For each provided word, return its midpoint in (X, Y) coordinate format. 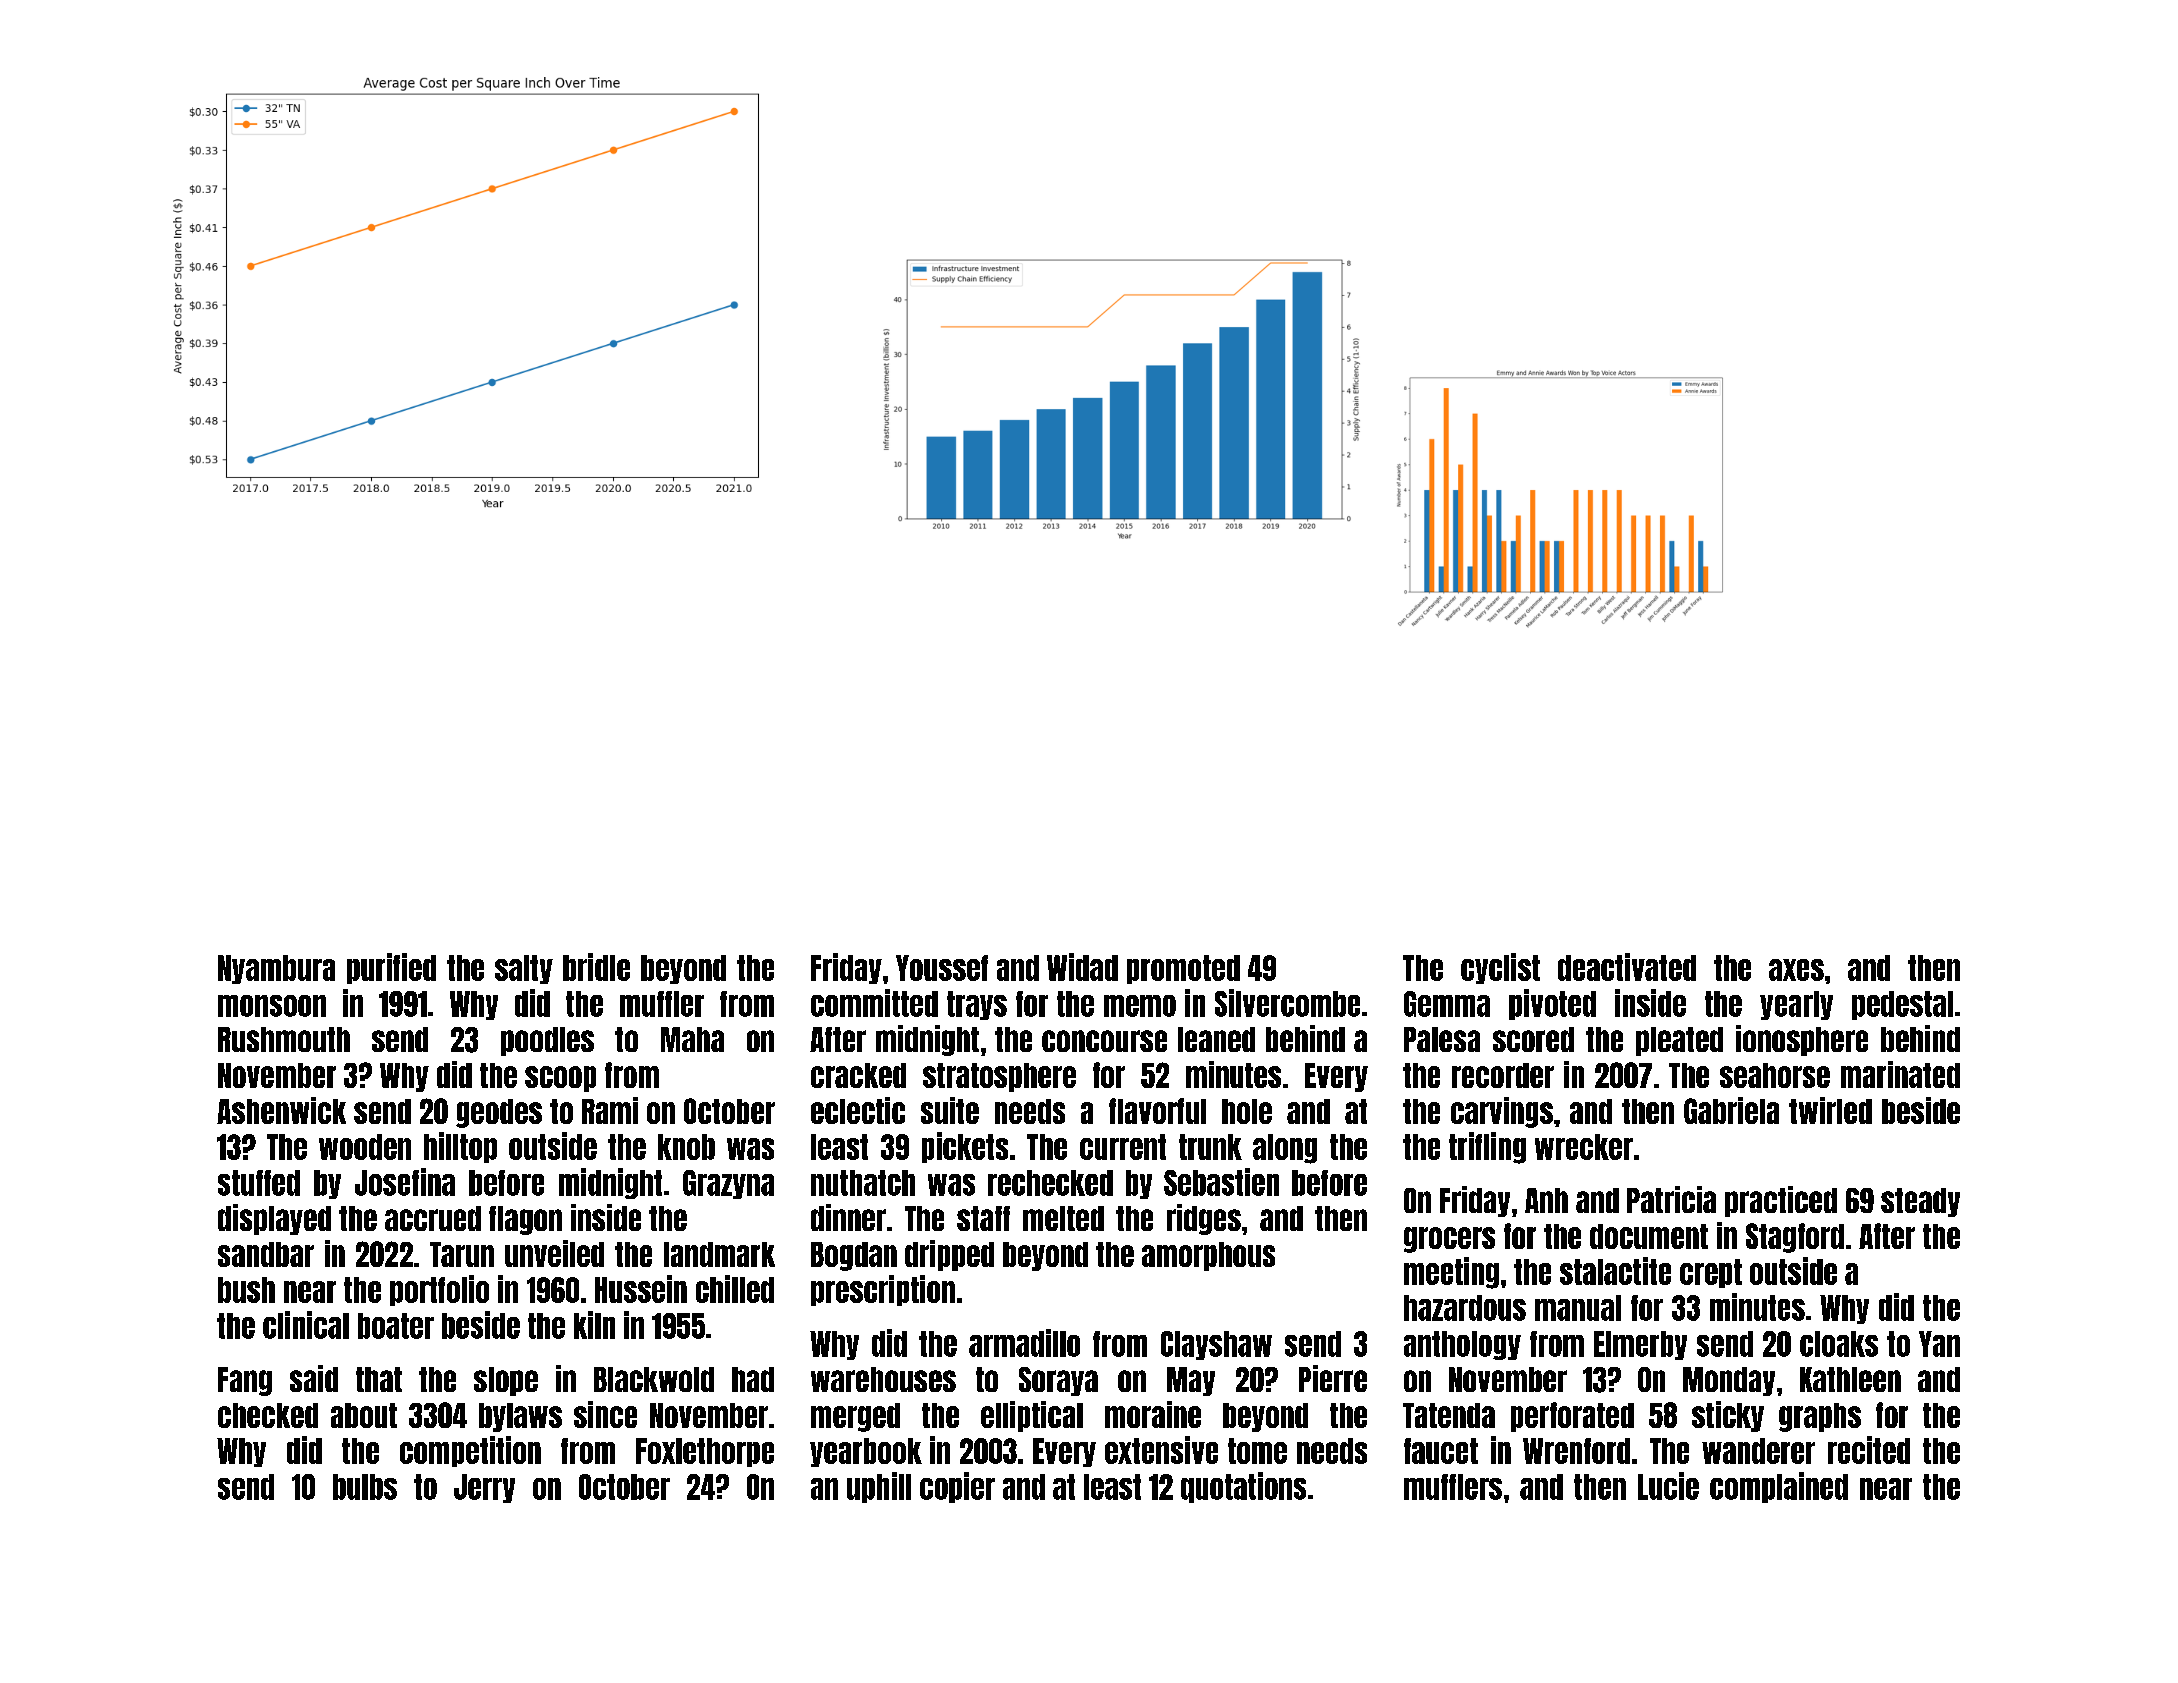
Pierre (1333, 1378)
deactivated (1627, 967)
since (605, 1414)
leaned (1216, 1039)
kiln (594, 1325)
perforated (1572, 1417)
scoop (560, 1079)
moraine (1153, 1414)
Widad (1082, 967)
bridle (596, 967)
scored (1533, 1039)
